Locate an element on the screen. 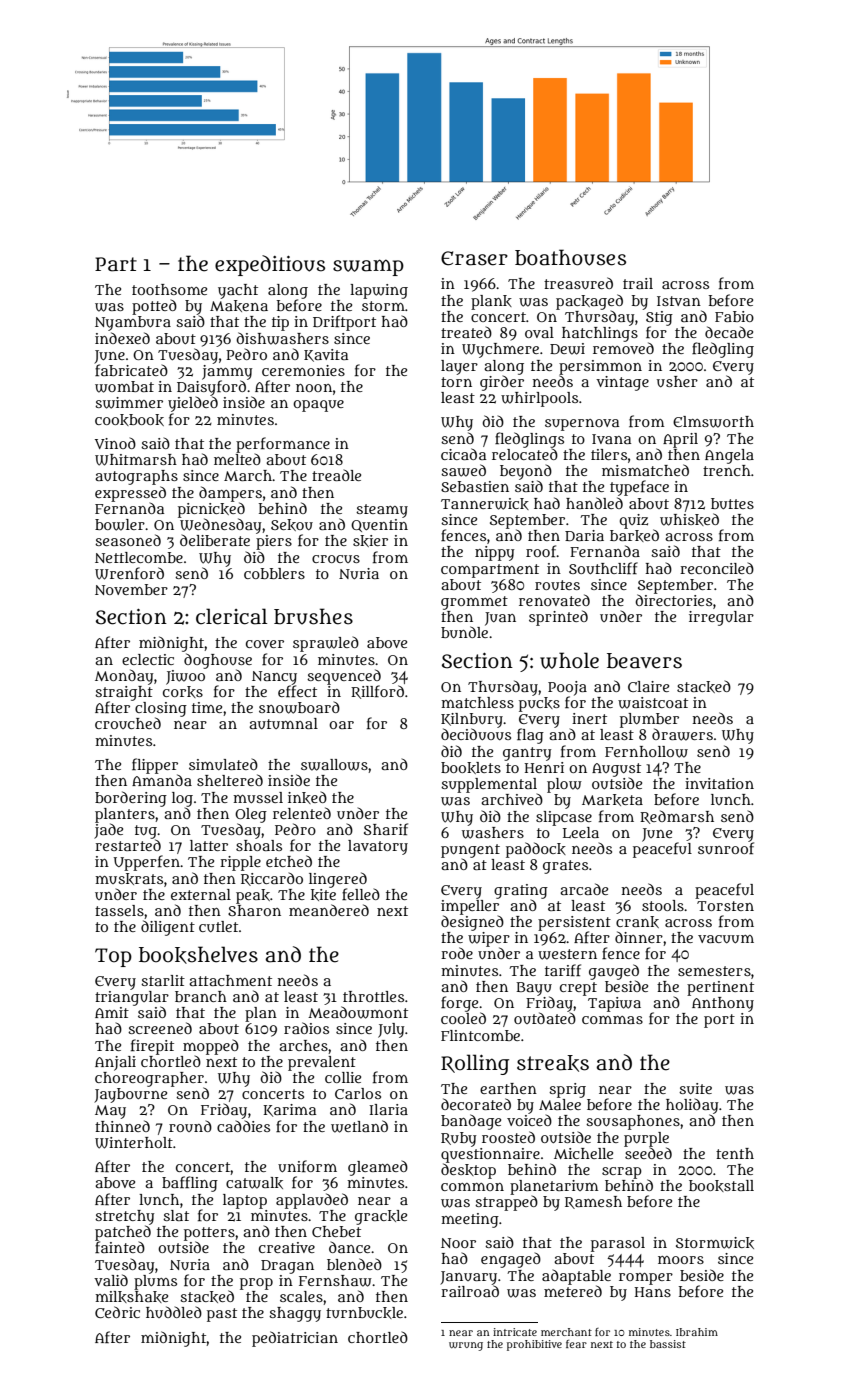  waistcoat is located at coordinates (653, 703).
